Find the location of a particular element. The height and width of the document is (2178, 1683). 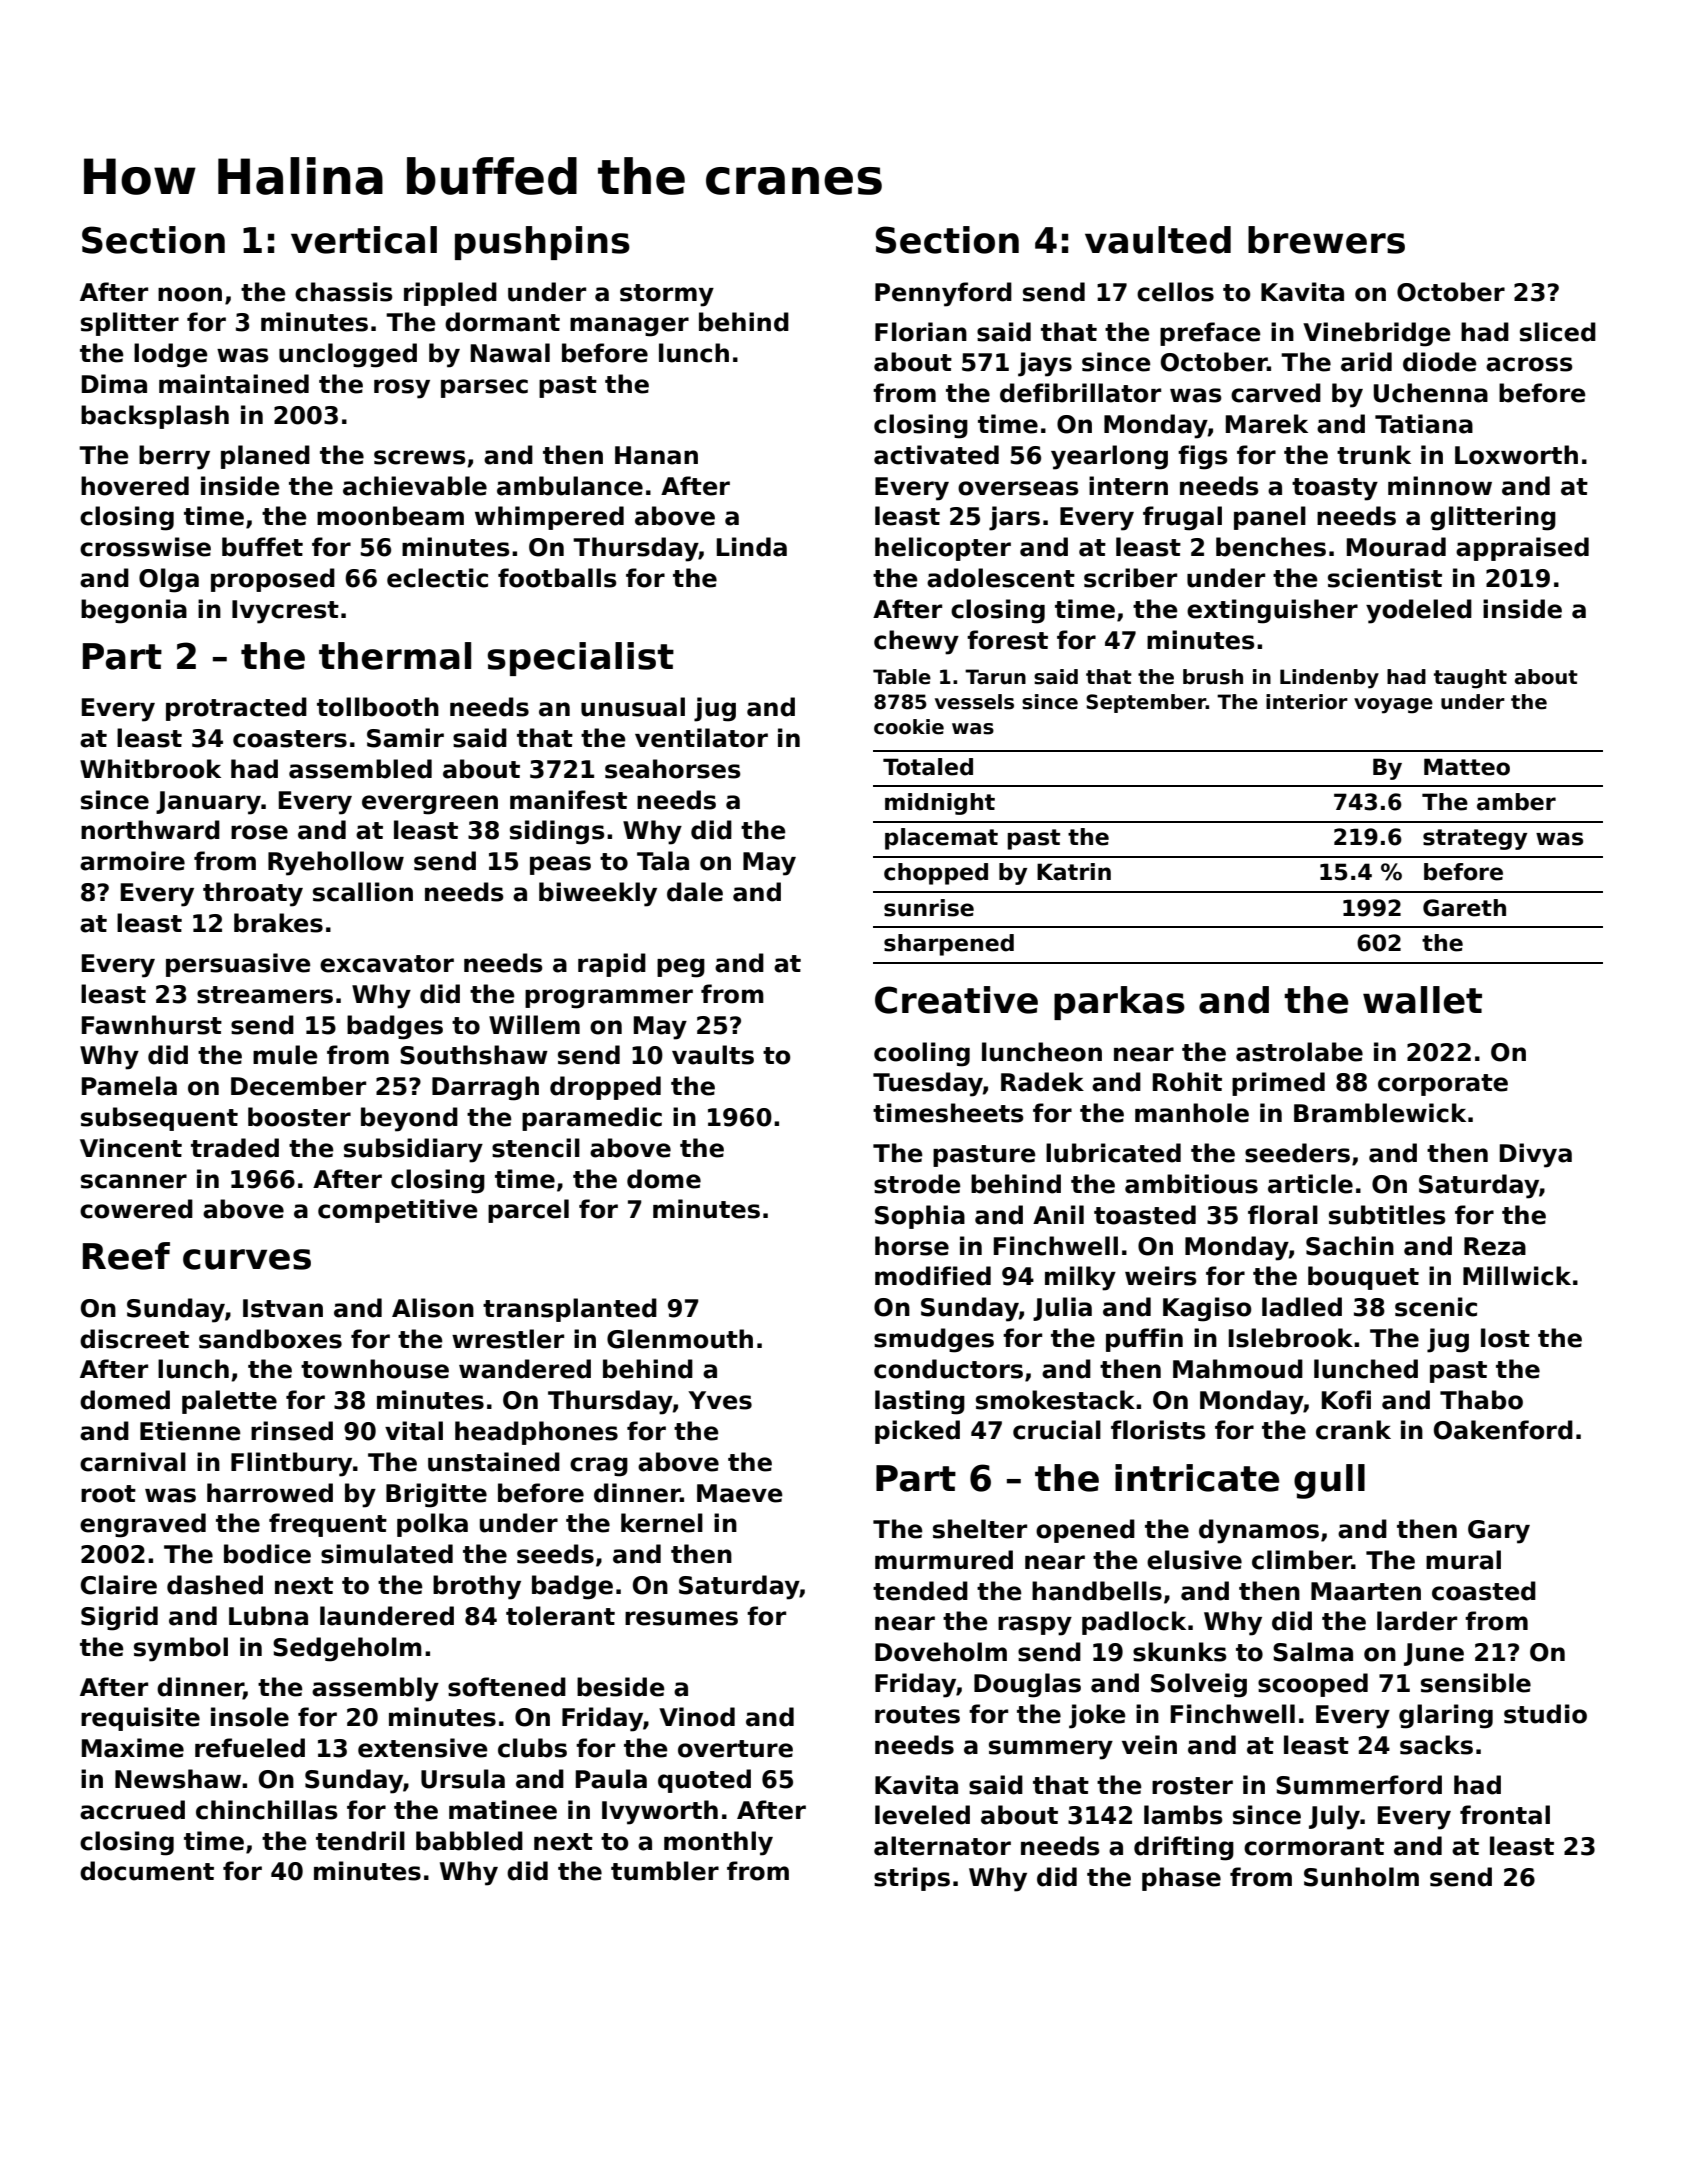

vertical is located at coordinates (364, 240).
